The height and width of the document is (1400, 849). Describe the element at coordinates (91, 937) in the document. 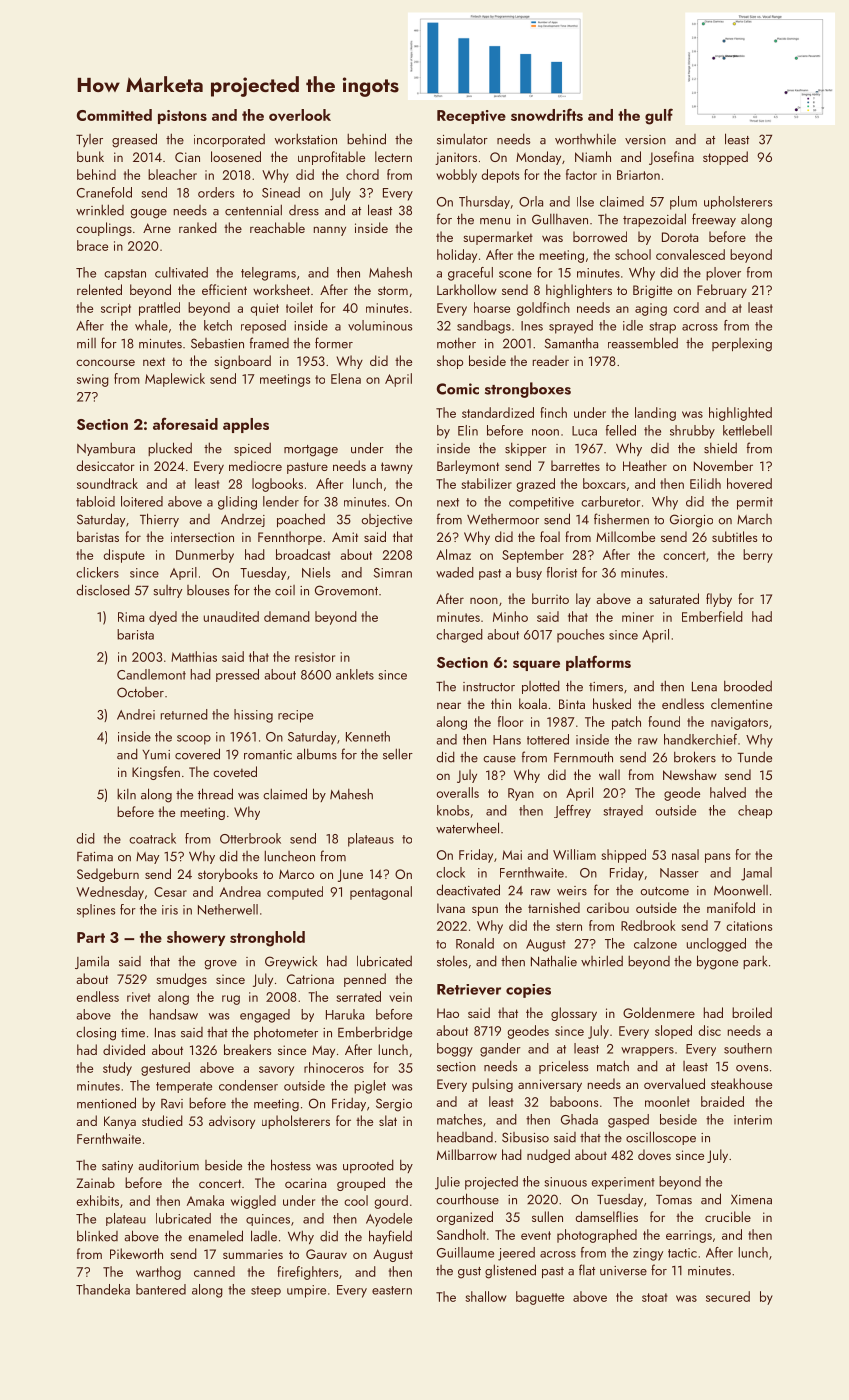

I see `Part` at that location.
